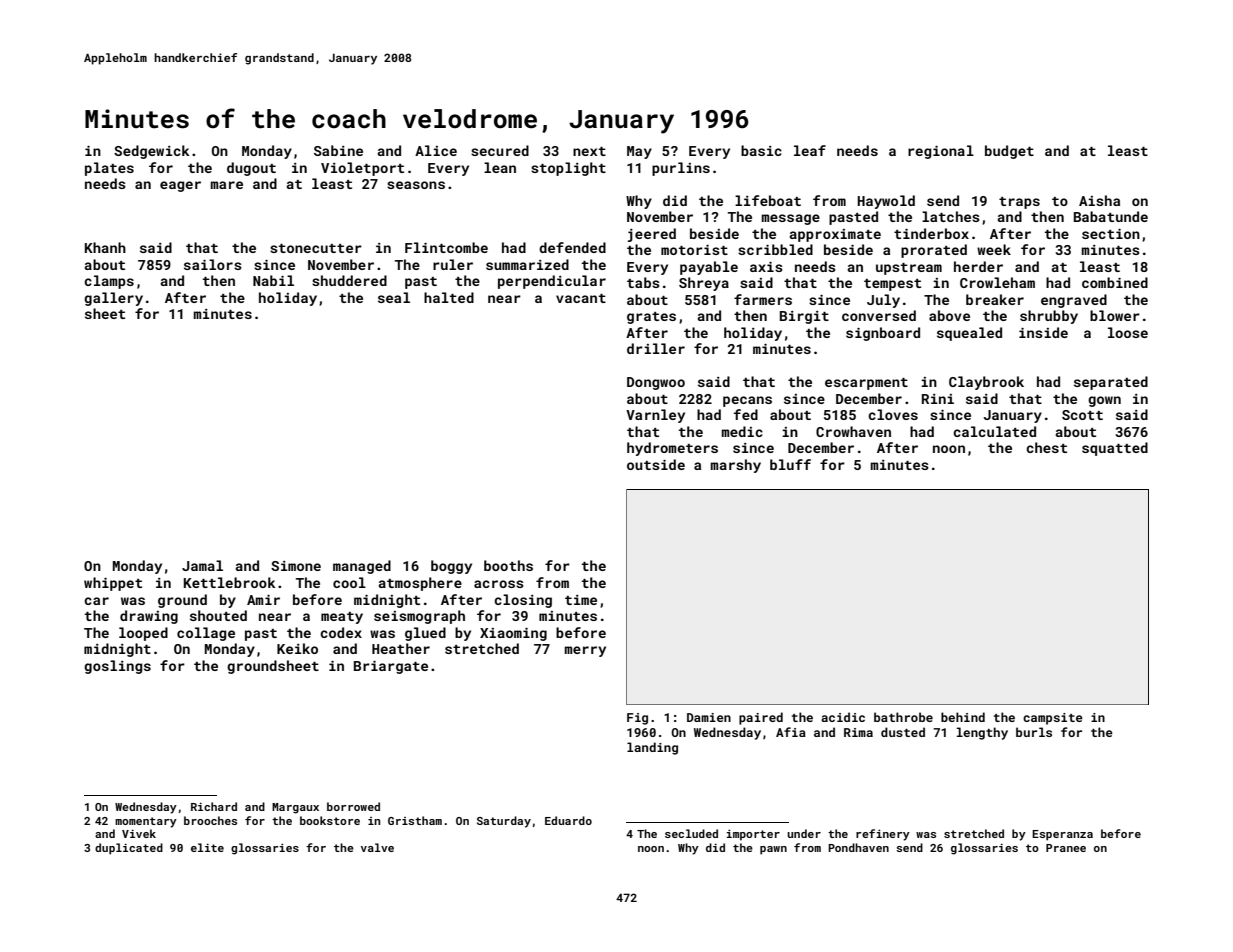  I want to click on glued, so click(425, 634).
